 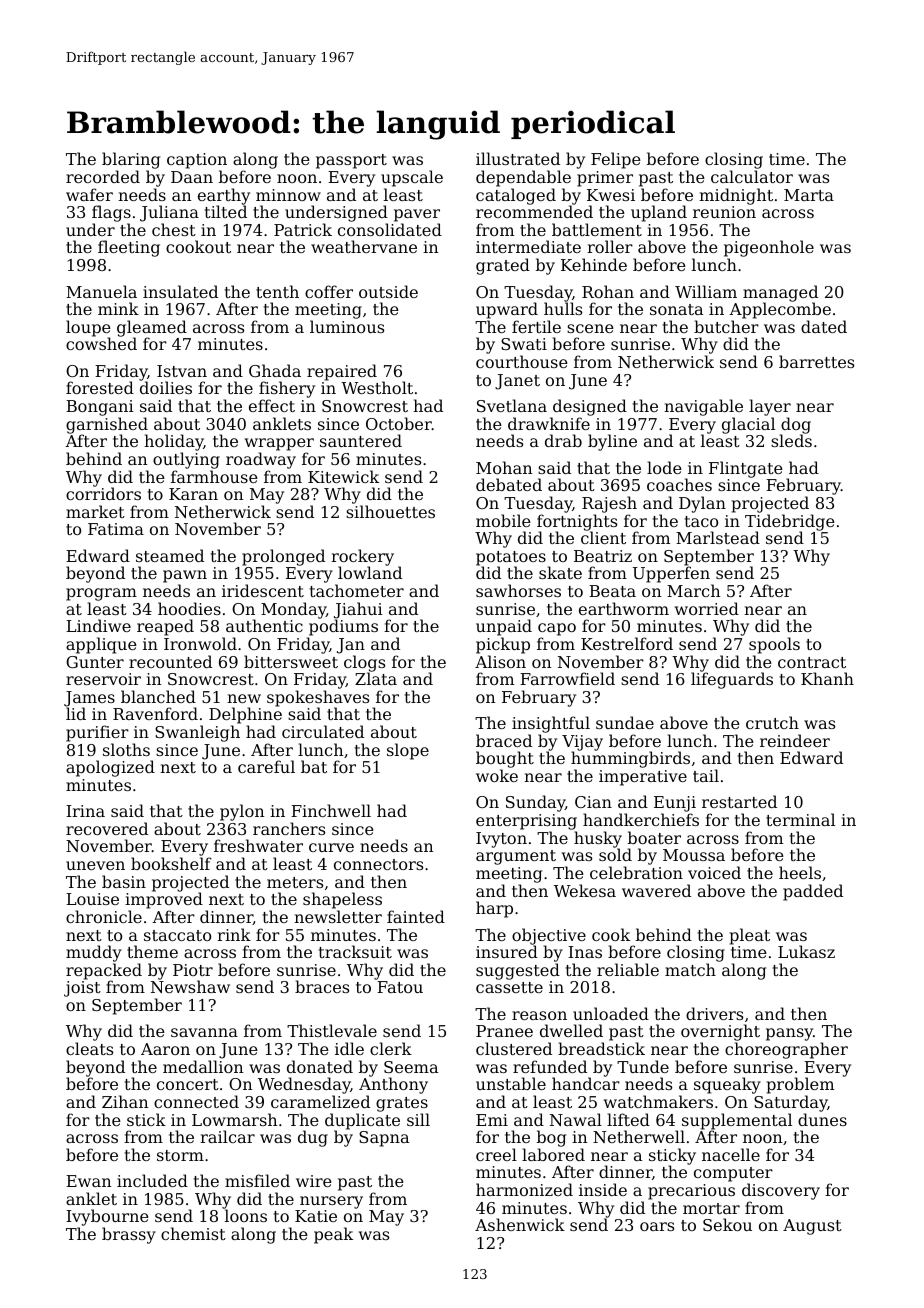 What do you see at coordinates (520, 1224) in the screenshot?
I see `Ashenwick` at bounding box center [520, 1224].
